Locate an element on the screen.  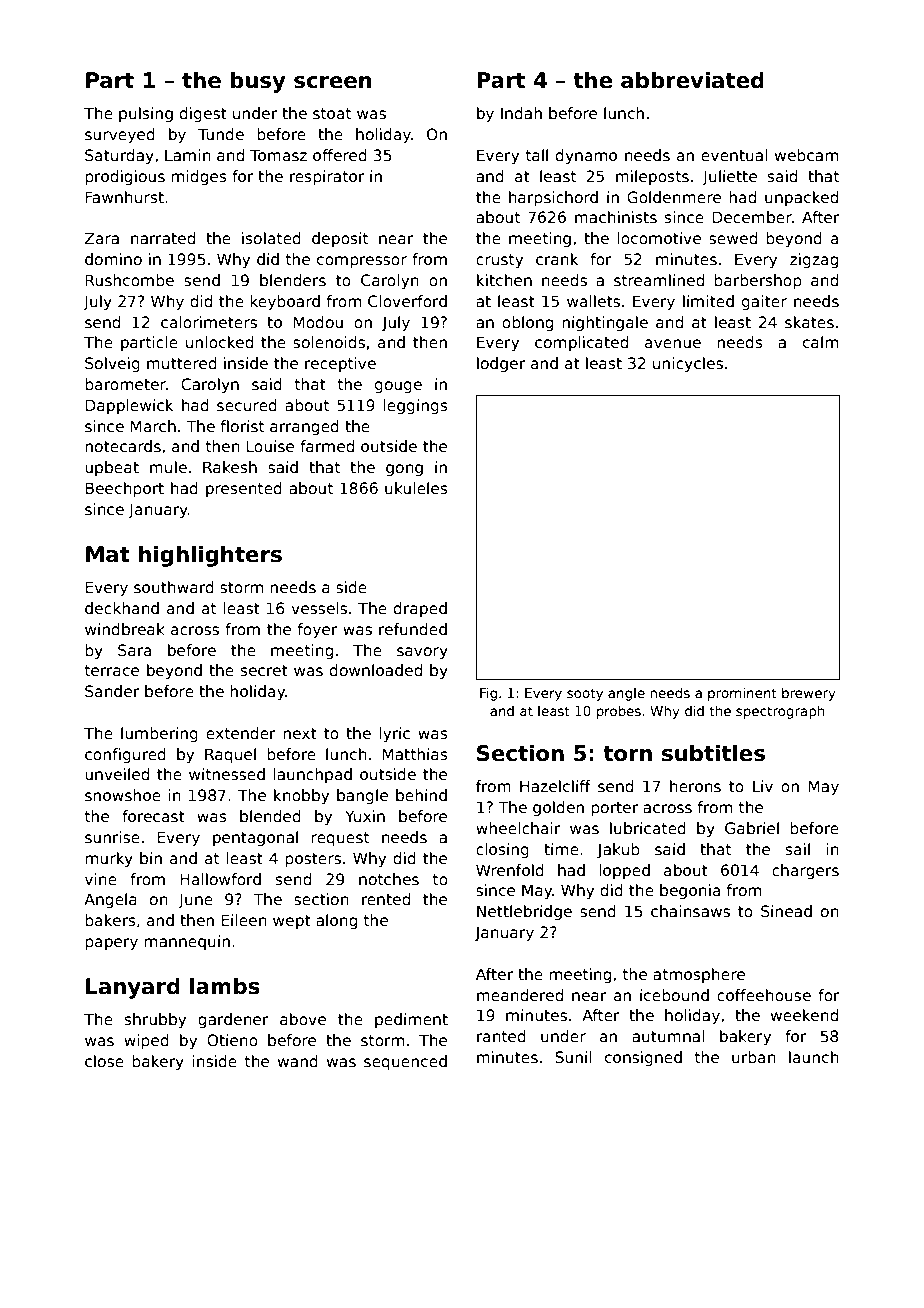
streamlined is located at coordinates (659, 280).
